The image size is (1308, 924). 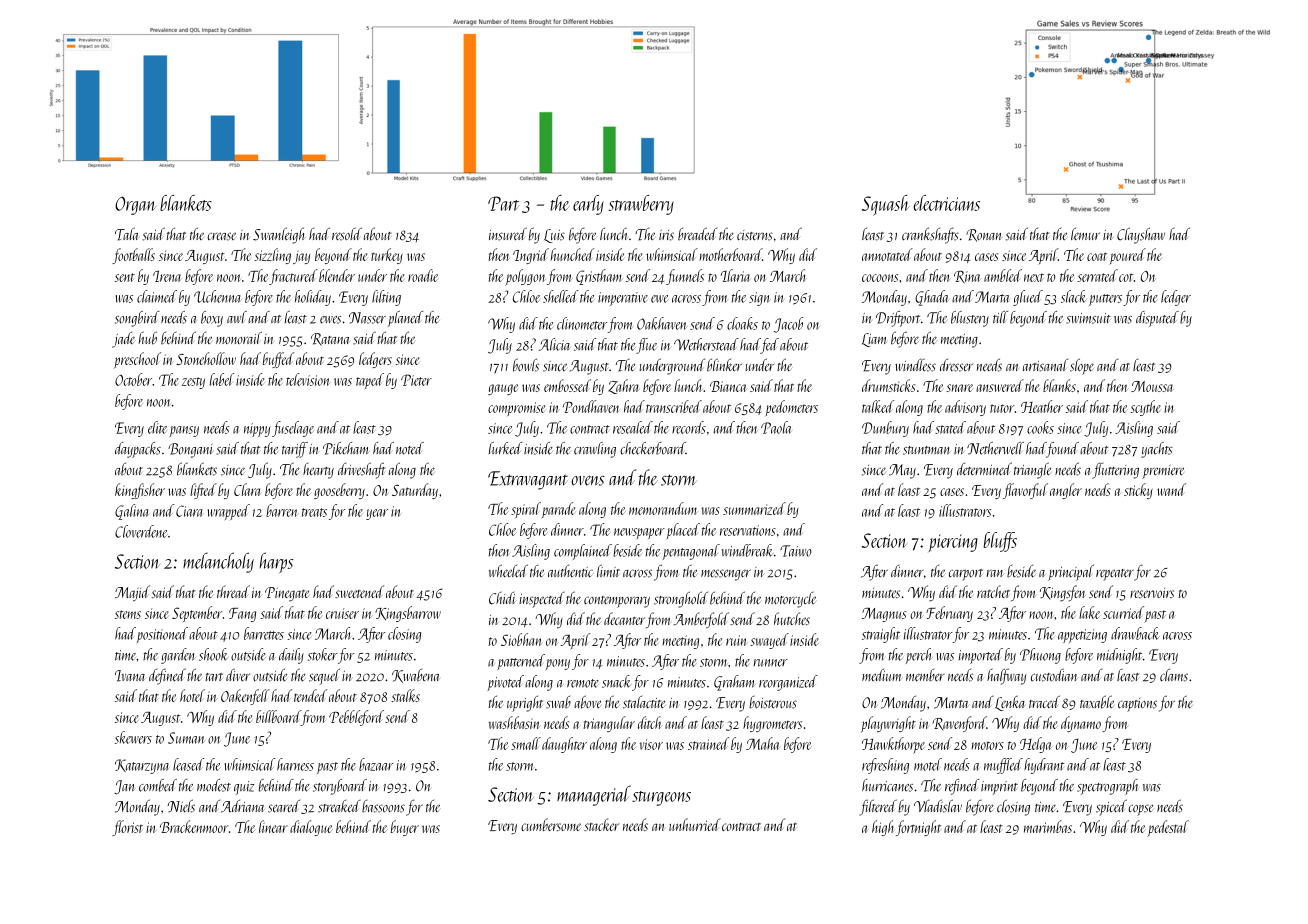 What do you see at coordinates (588, 481) in the screenshot?
I see `ovens` at bounding box center [588, 481].
